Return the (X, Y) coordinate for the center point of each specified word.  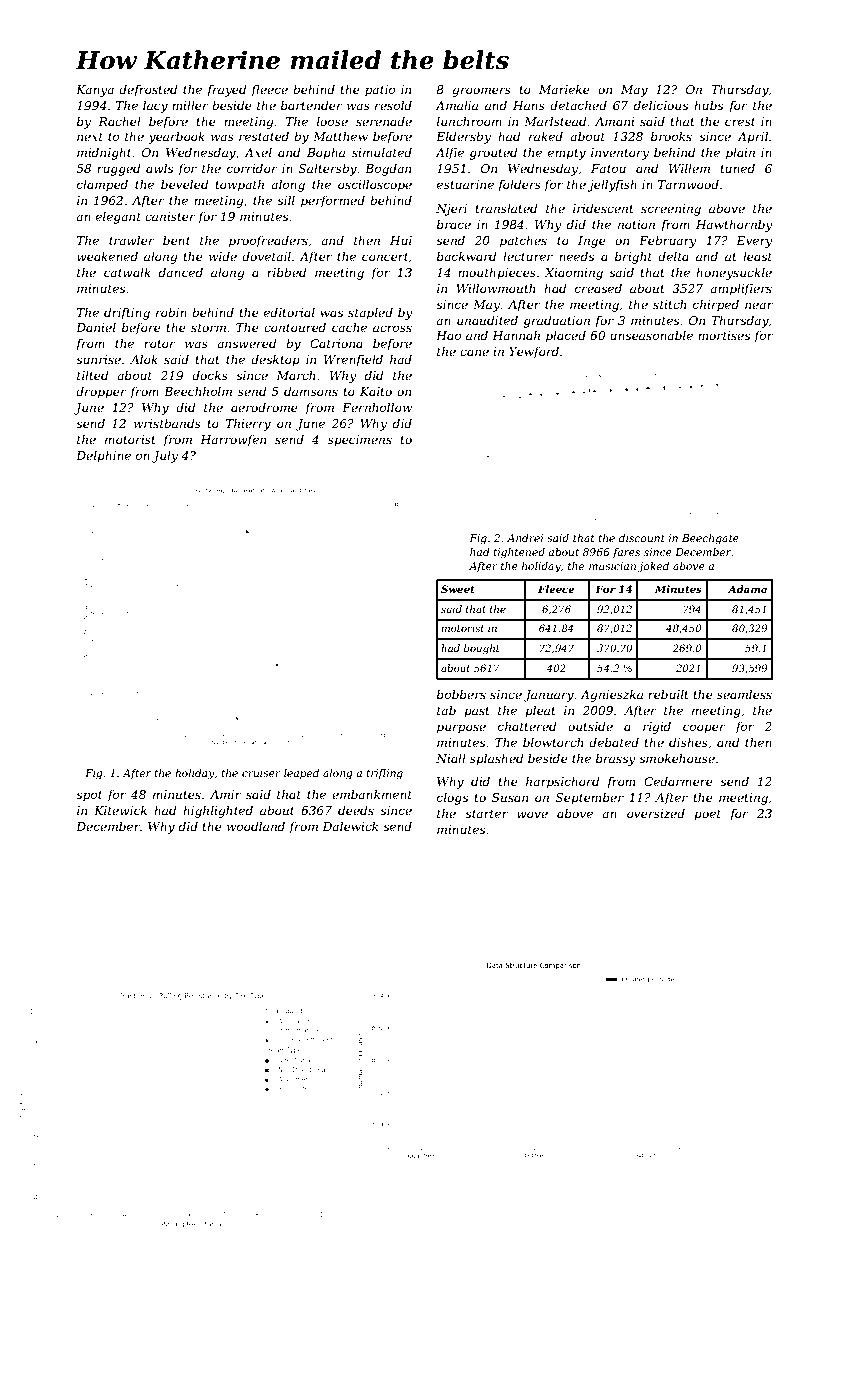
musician (612, 566)
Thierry (248, 424)
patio (380, 91)
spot (89, 796)
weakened (107, 256)
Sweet (457, 589)
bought (481, 649)
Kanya (95, 91)
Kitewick (120, 810)
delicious (661, 105)
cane (474, 352)
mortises (724, 335)
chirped (716, 305)
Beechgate (710, 539)
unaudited (487, 320)
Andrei (525, 538)
